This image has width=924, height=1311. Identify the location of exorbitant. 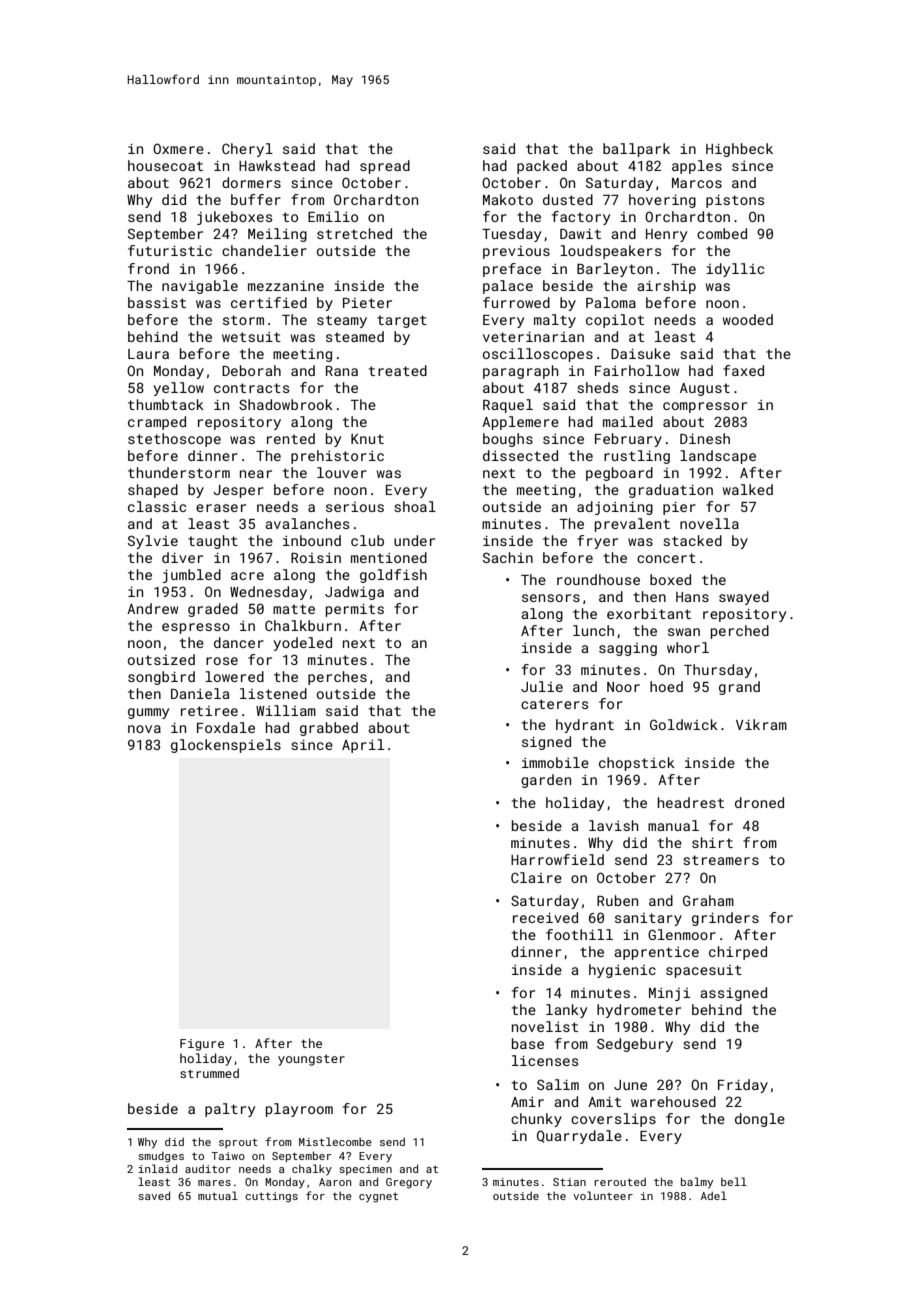
(649, 613).
